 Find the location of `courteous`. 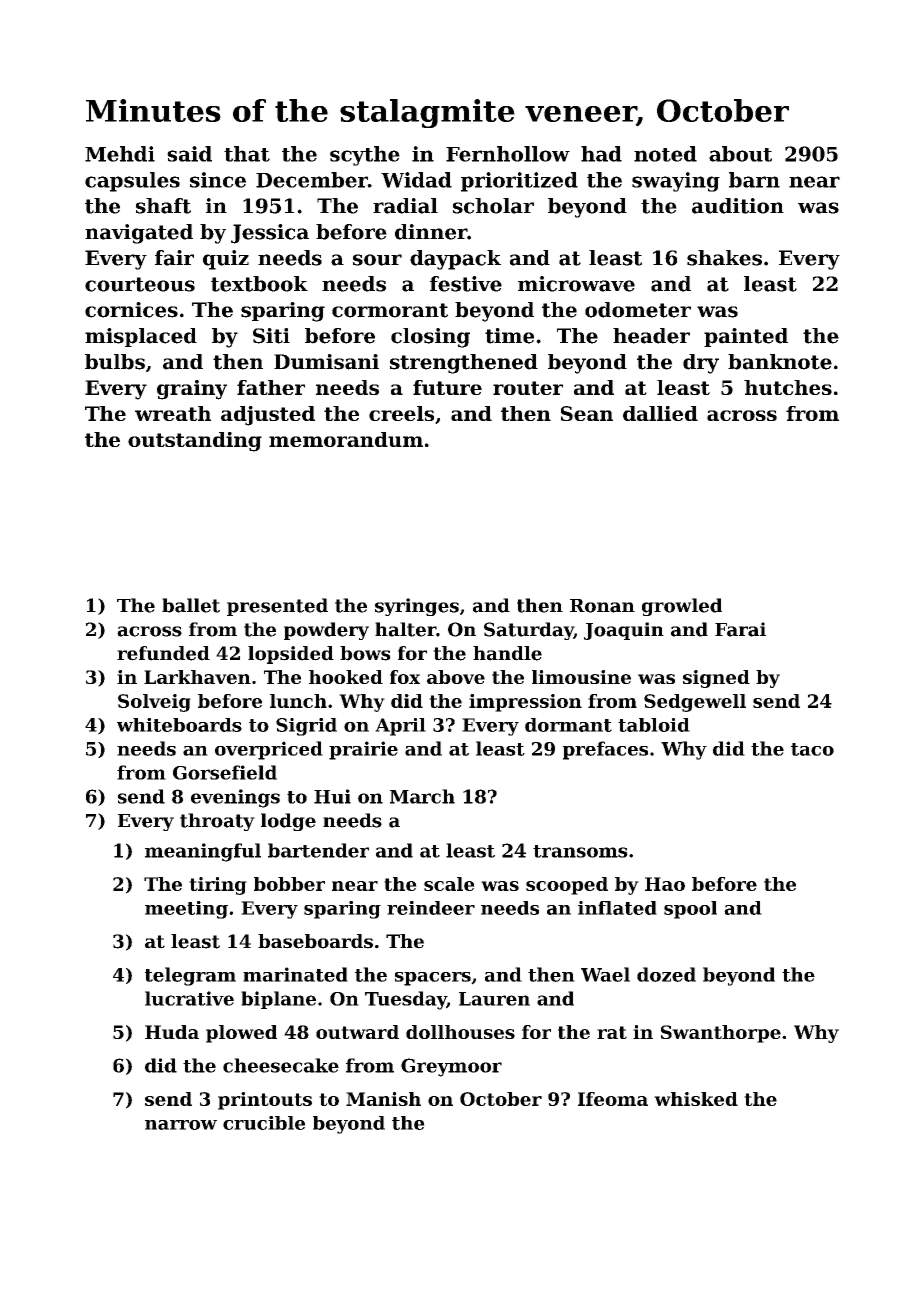

courteous is located at coordinates (140, 284).
